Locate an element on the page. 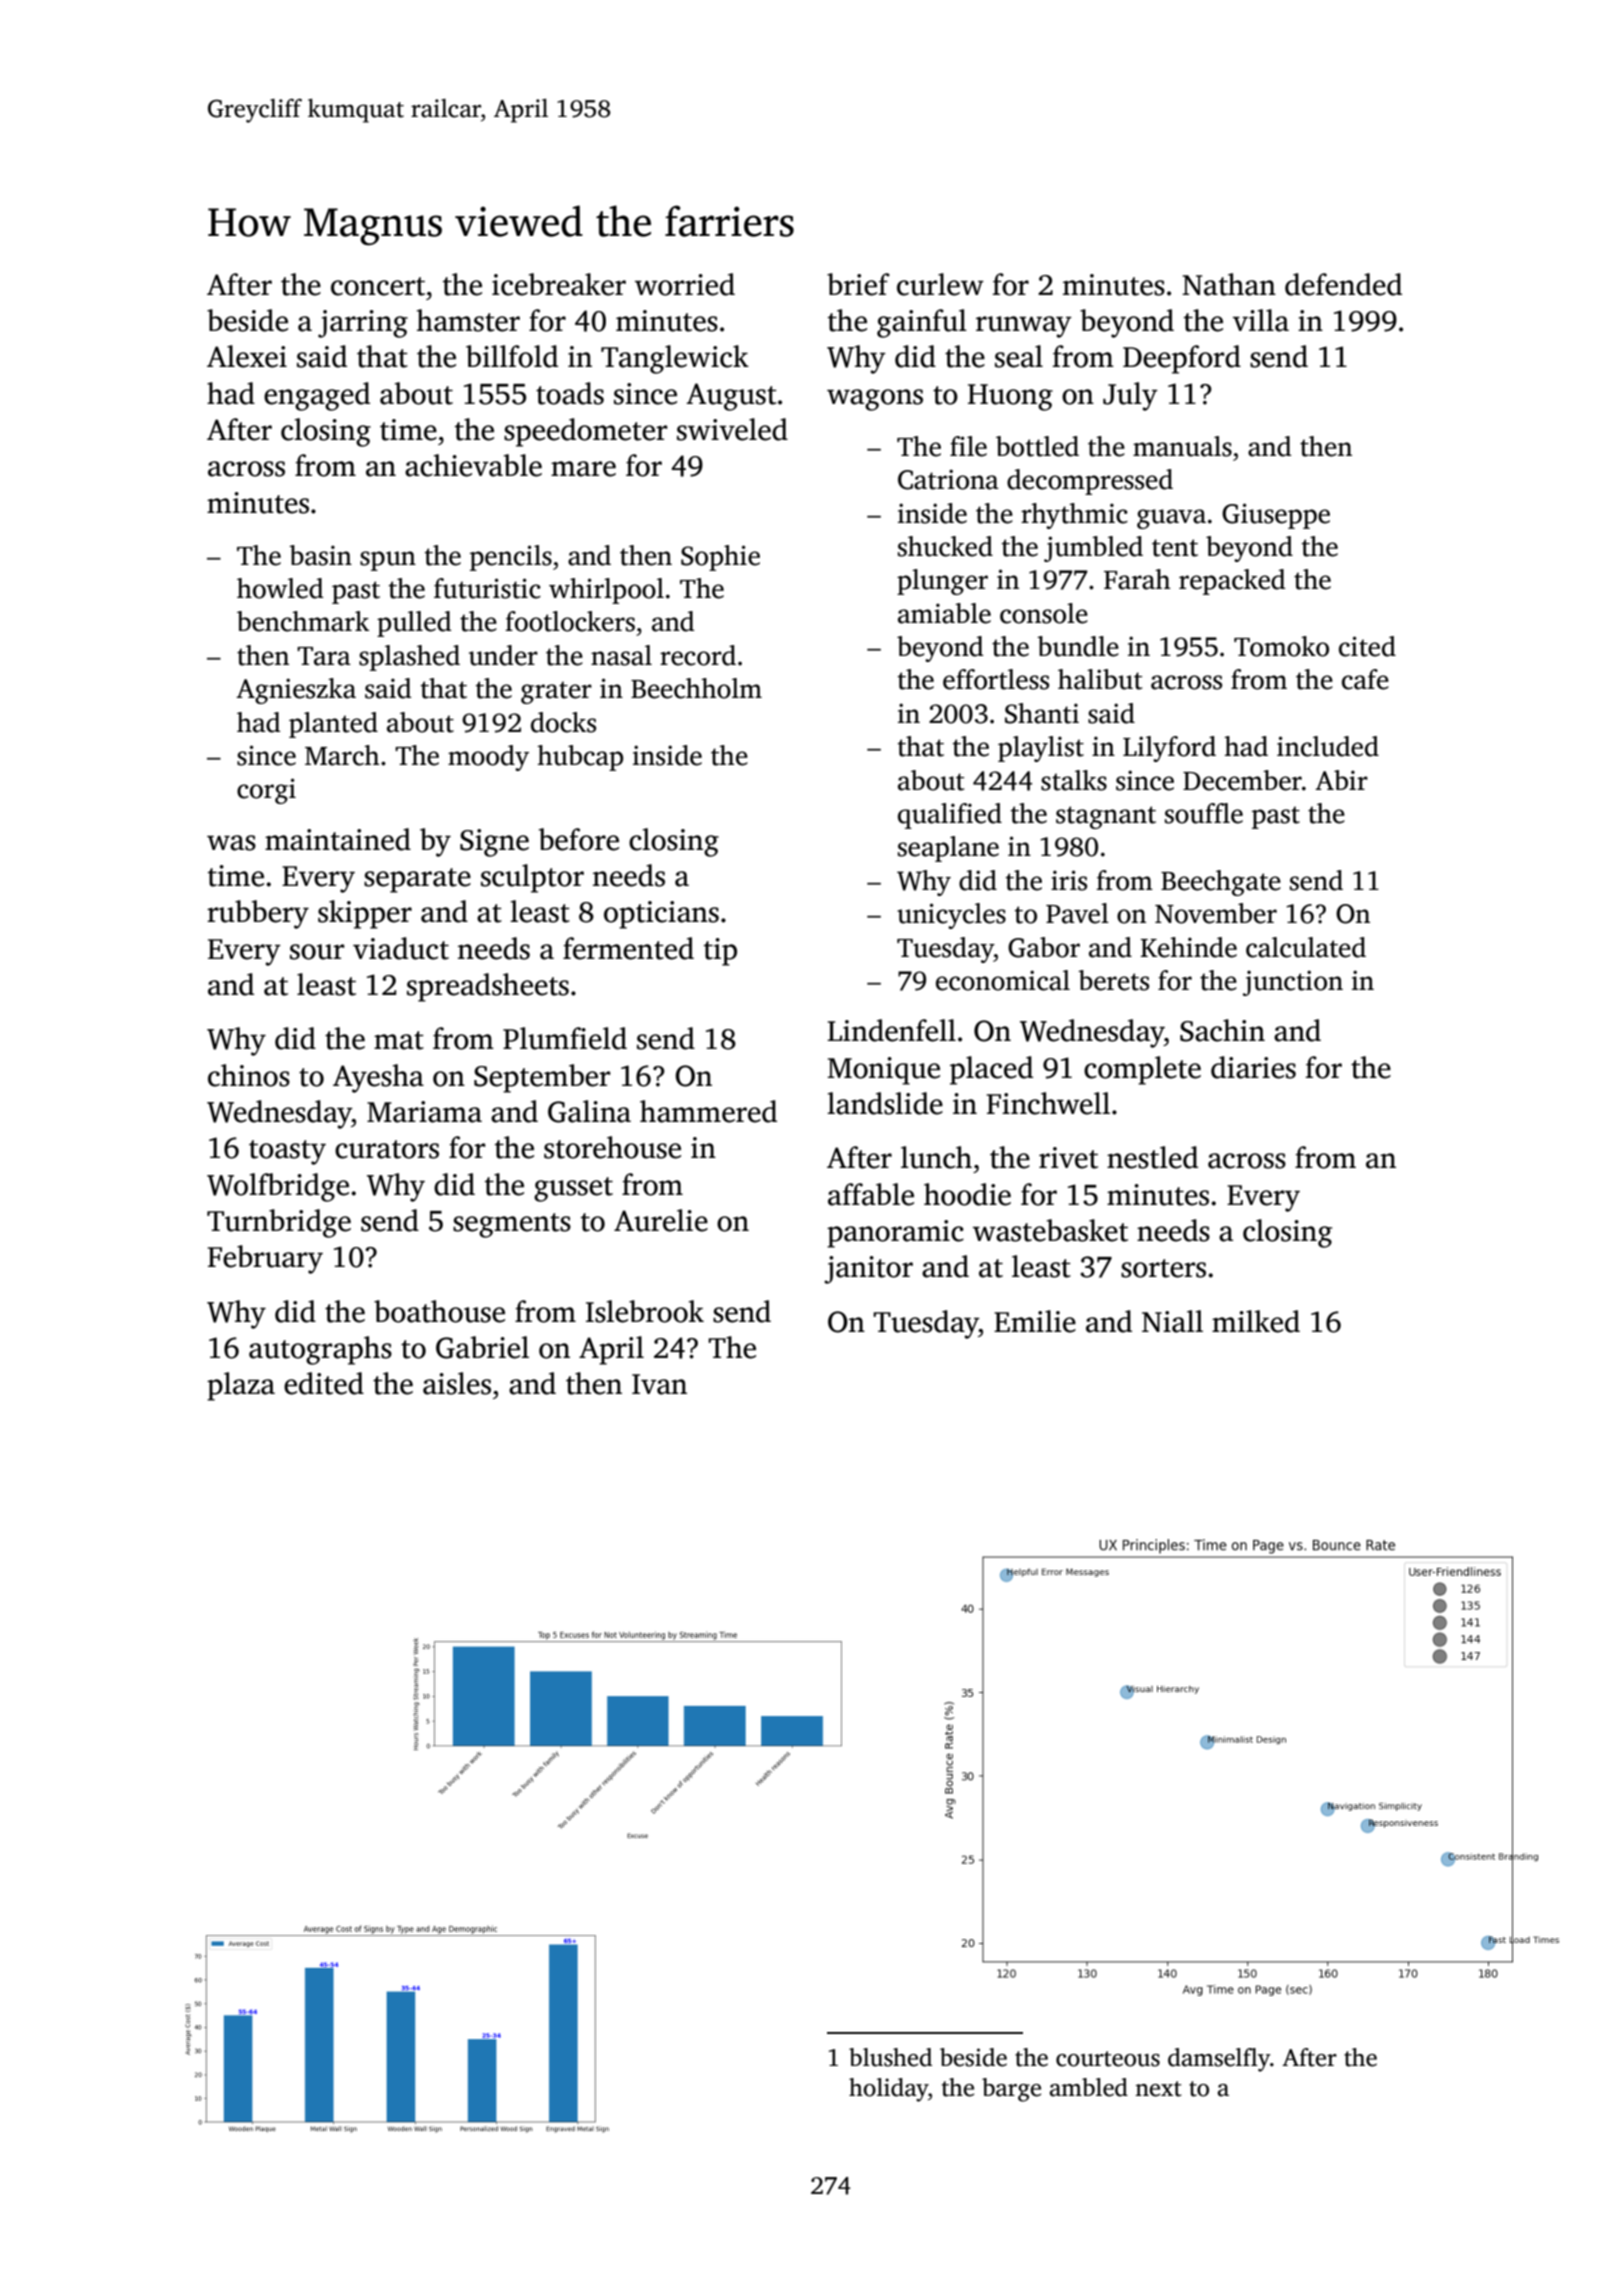 The height and width of the page is (2292, 1620). barge is located at coordinates (1011, 2090).
